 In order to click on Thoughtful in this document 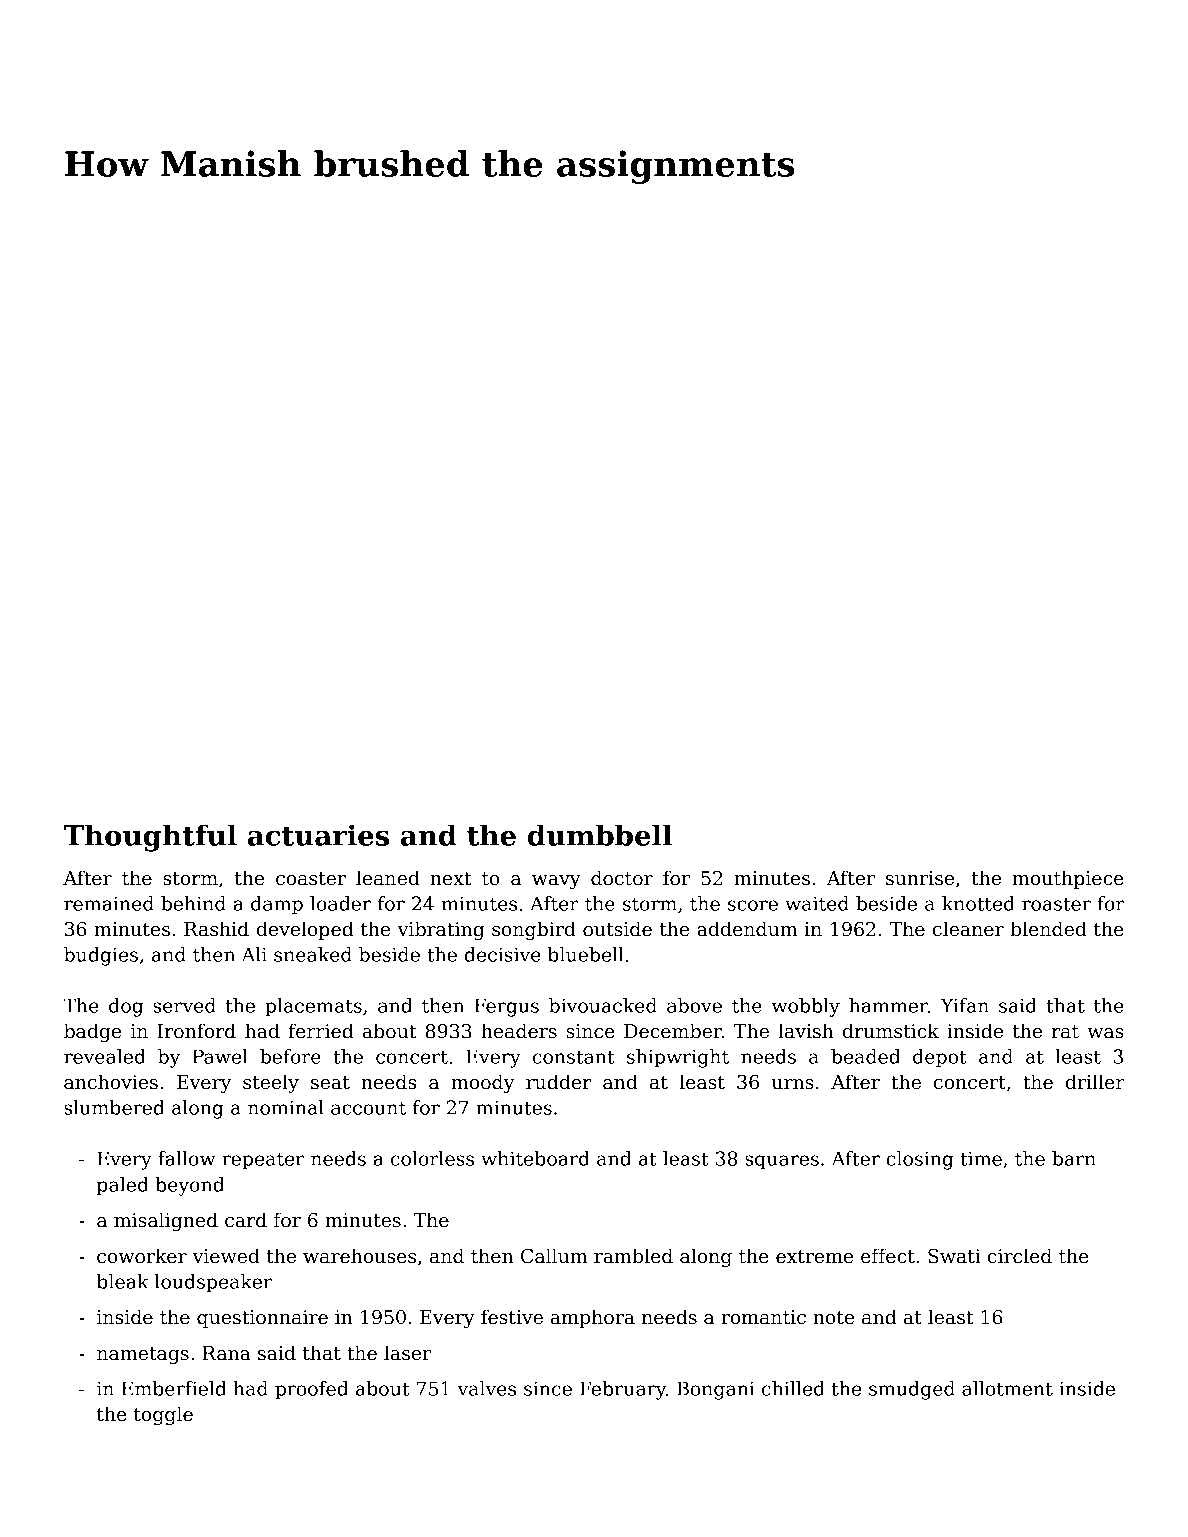, I will do `click(150, 838)`.
